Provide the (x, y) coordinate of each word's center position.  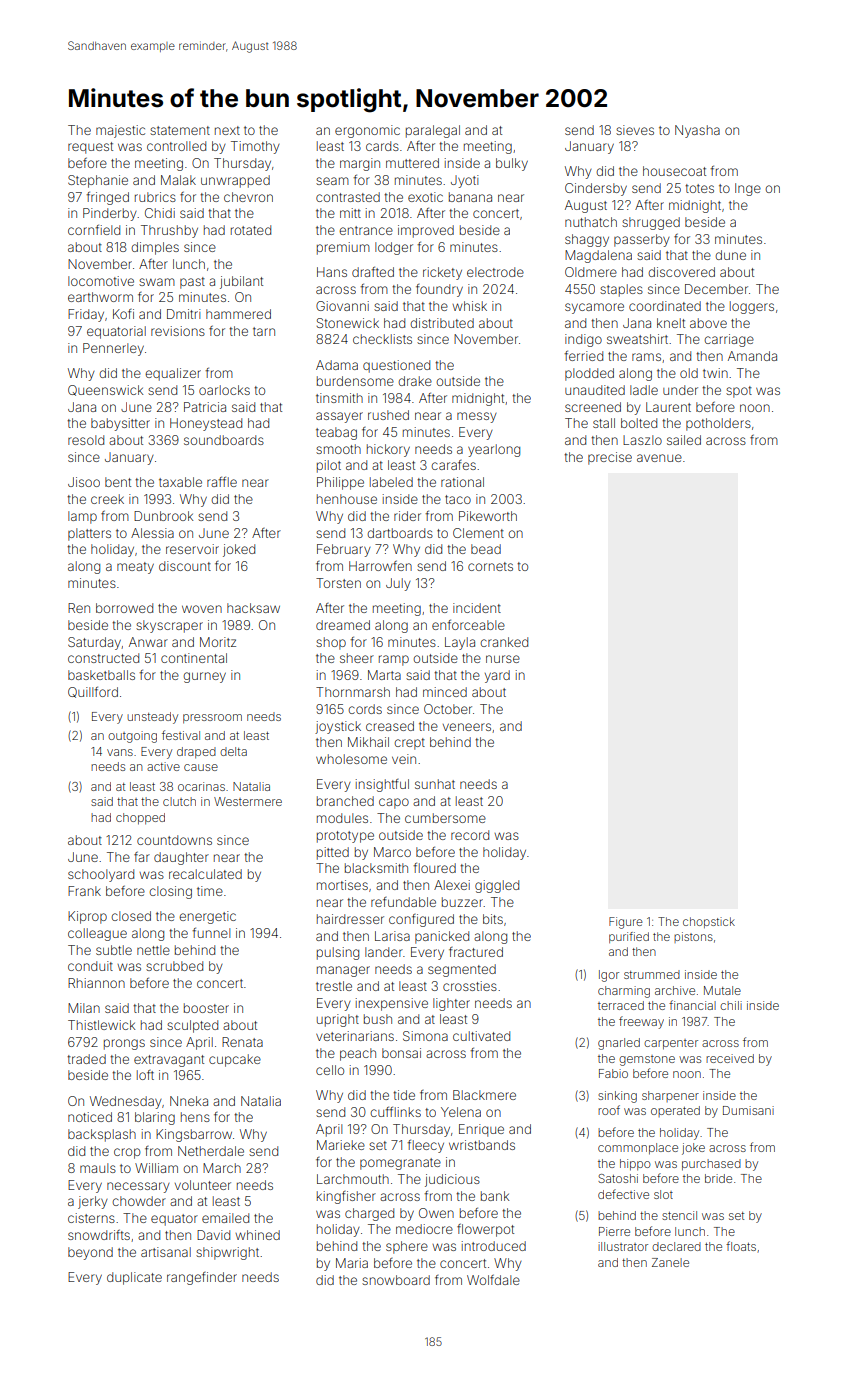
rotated (251, 230)
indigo (583, 340)
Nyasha (697, 131)
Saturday (94, 643)
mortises (342, 885)
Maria (352, 1263)
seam (332, 181)
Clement (478, 533)
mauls (98, 1168)
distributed (442, 323)
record (470, 835)
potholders (718, 424)
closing (170, 892)
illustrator (623, 1246)
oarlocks (224, 390)
